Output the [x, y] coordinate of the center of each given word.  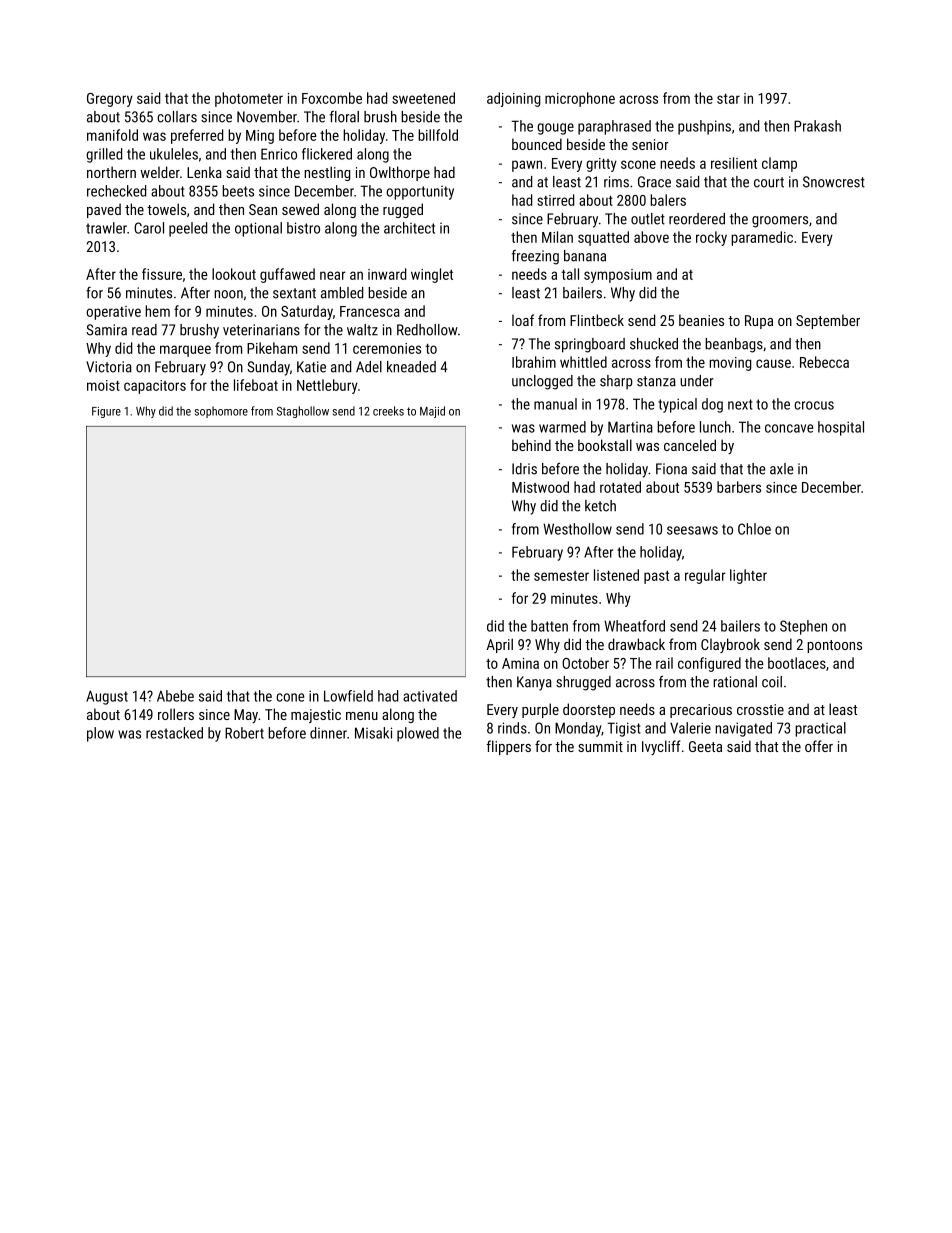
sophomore [221, 412]
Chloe [754, 529]
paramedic [762, 238]
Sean [263, 209]
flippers [509, 747]
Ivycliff [661, 747]
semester [561, 576]
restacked [174, 733]
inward [387, 274]
